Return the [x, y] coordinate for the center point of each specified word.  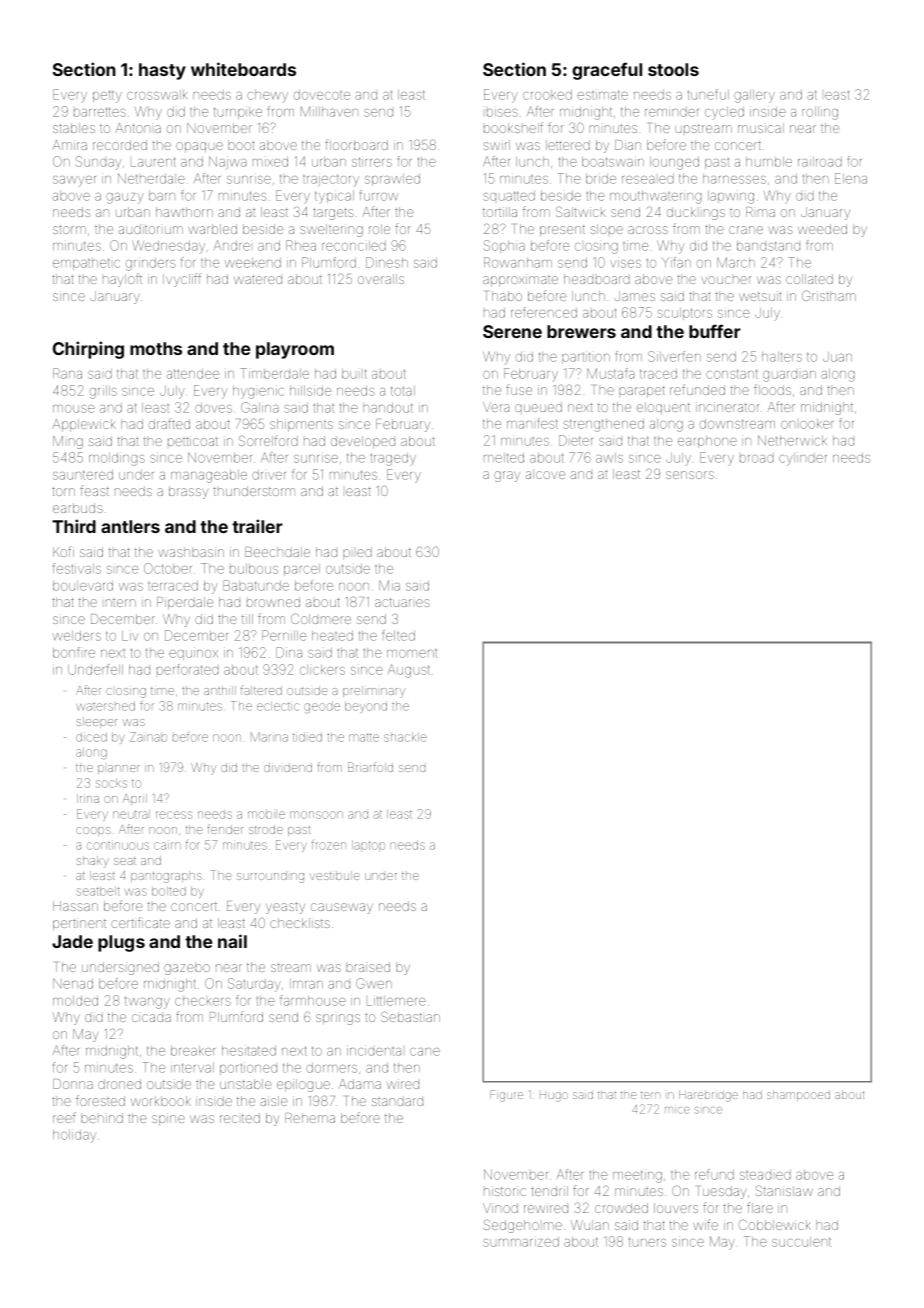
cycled [724, 113]
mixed [270, 162]
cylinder [803, 459]
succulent [801, 1242]
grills [103, 392]
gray [507, 476]
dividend [288, 767]
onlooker [807, 424]
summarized [521, 1242]
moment [412, 653]
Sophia [504, 246]
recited [240, 1118]
